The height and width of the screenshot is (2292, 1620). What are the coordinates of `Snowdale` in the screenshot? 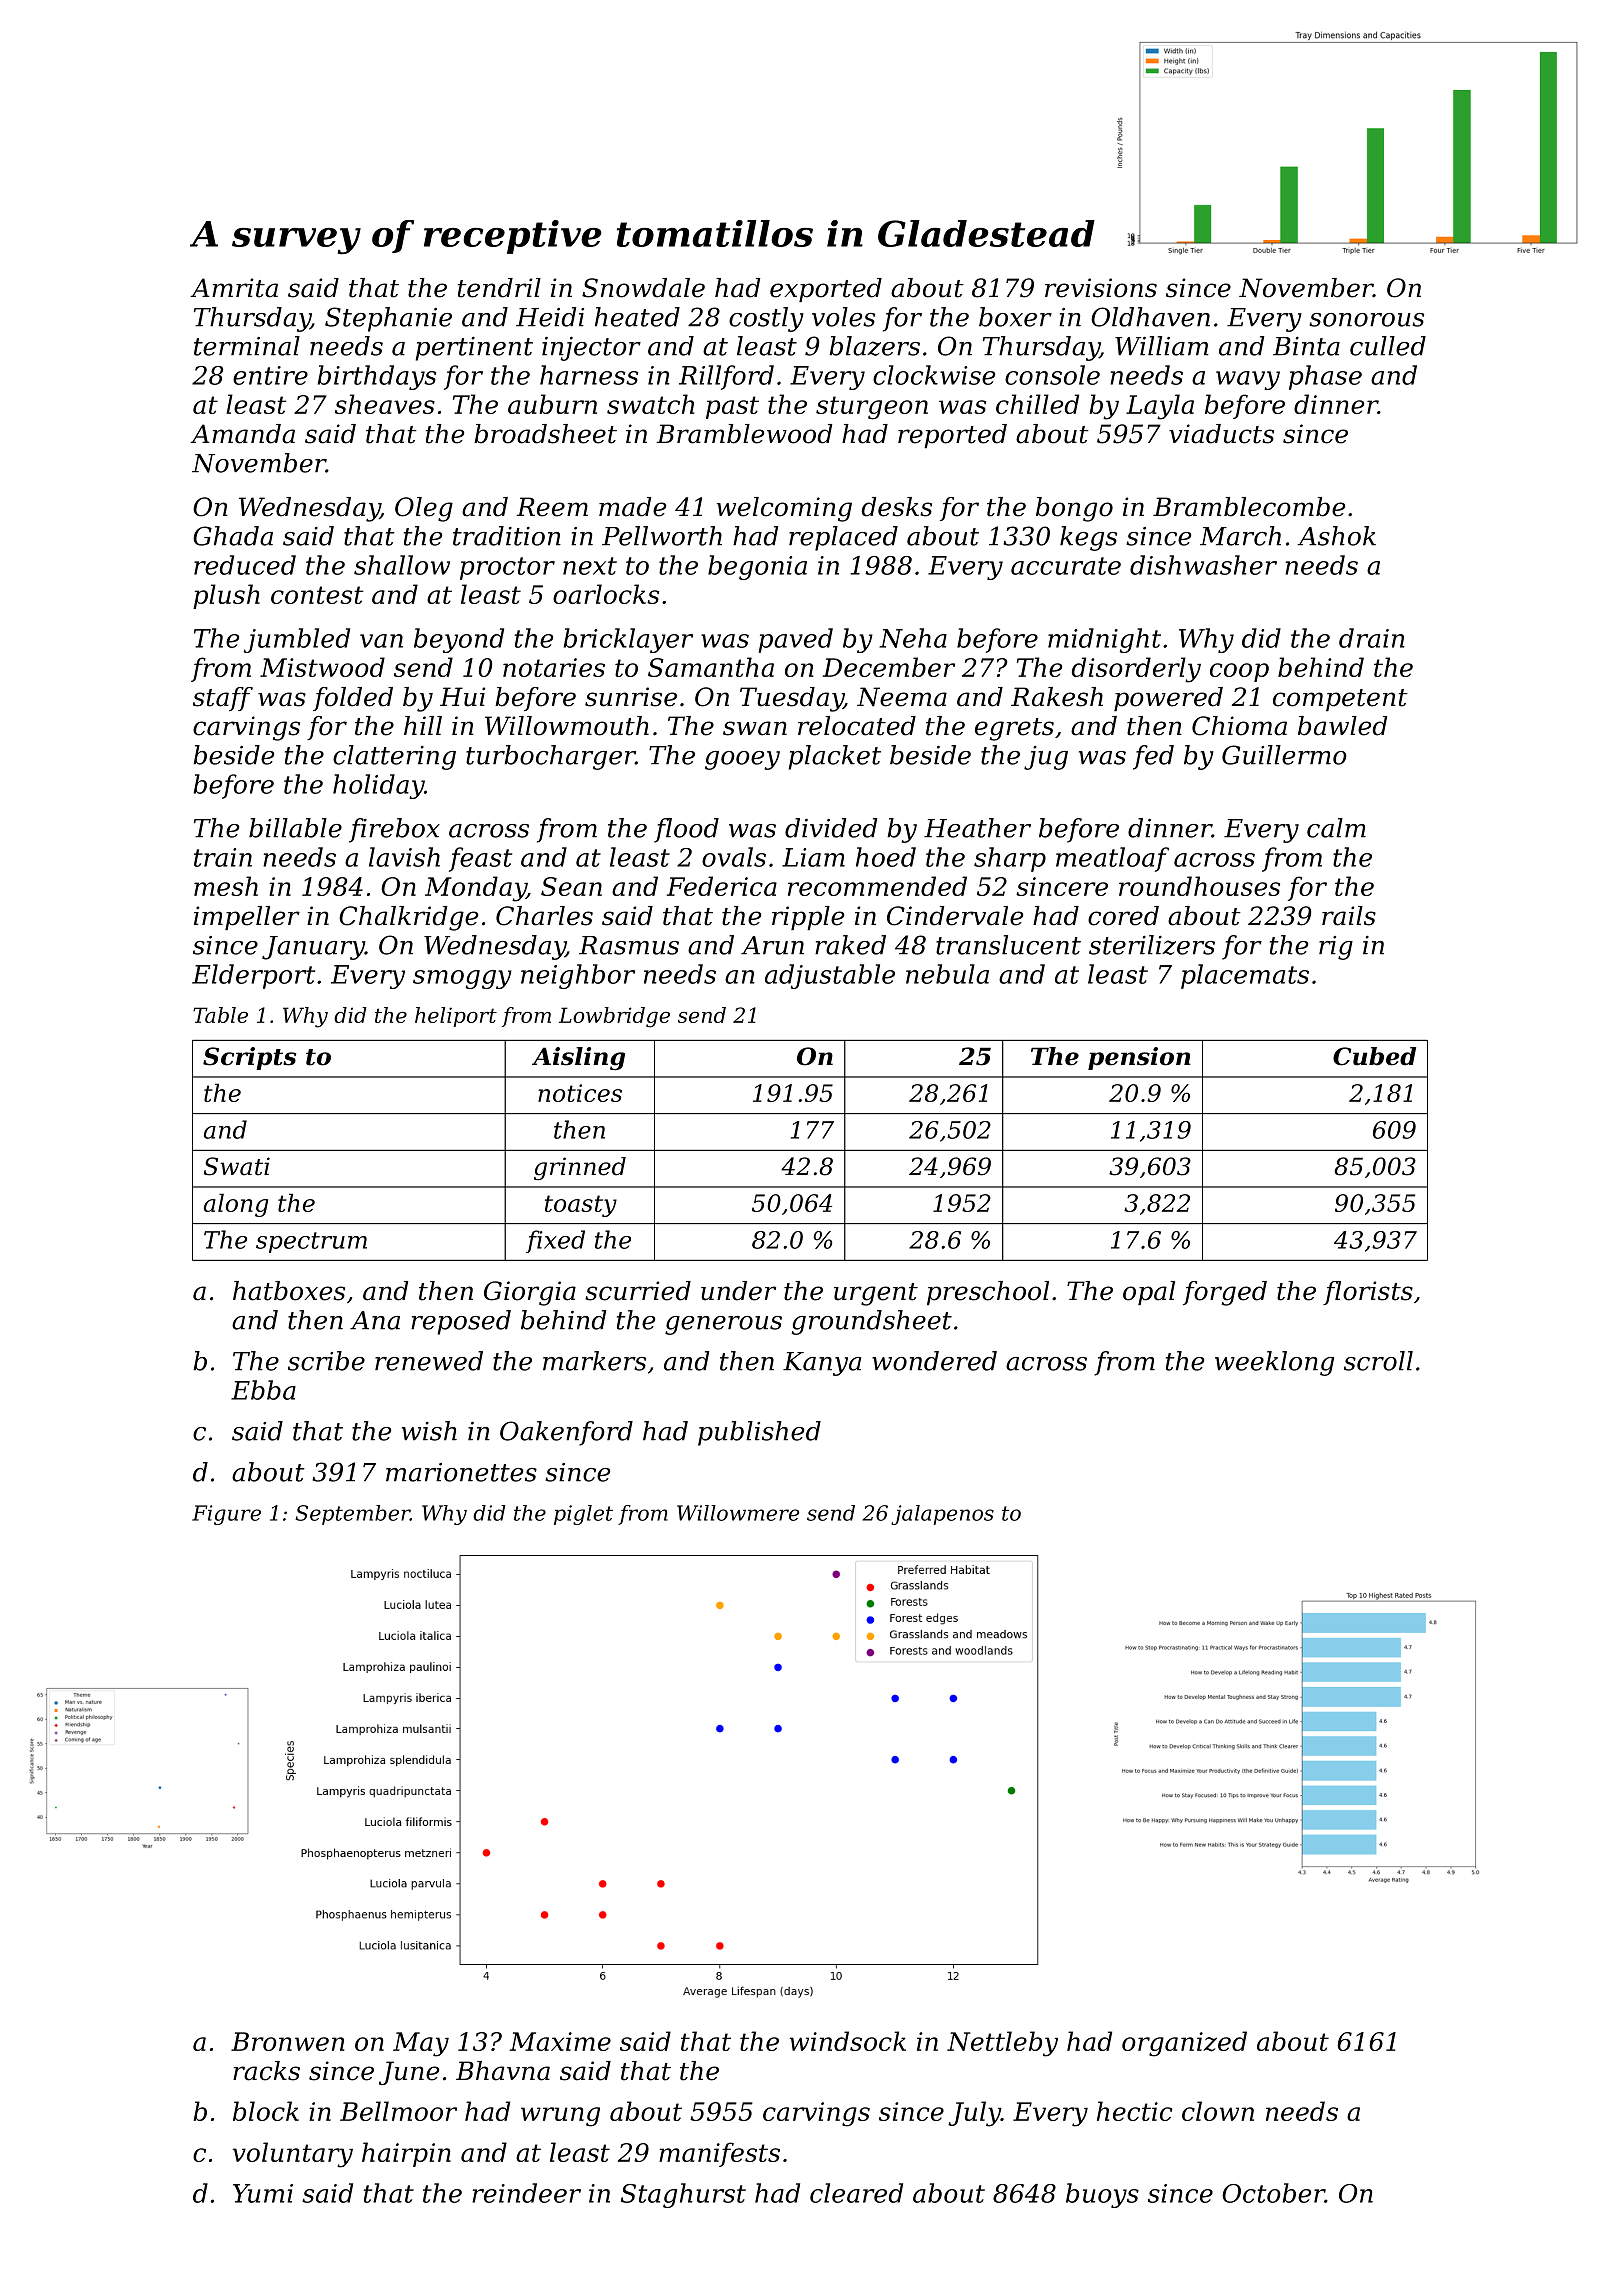 It's located at (643, 288).
